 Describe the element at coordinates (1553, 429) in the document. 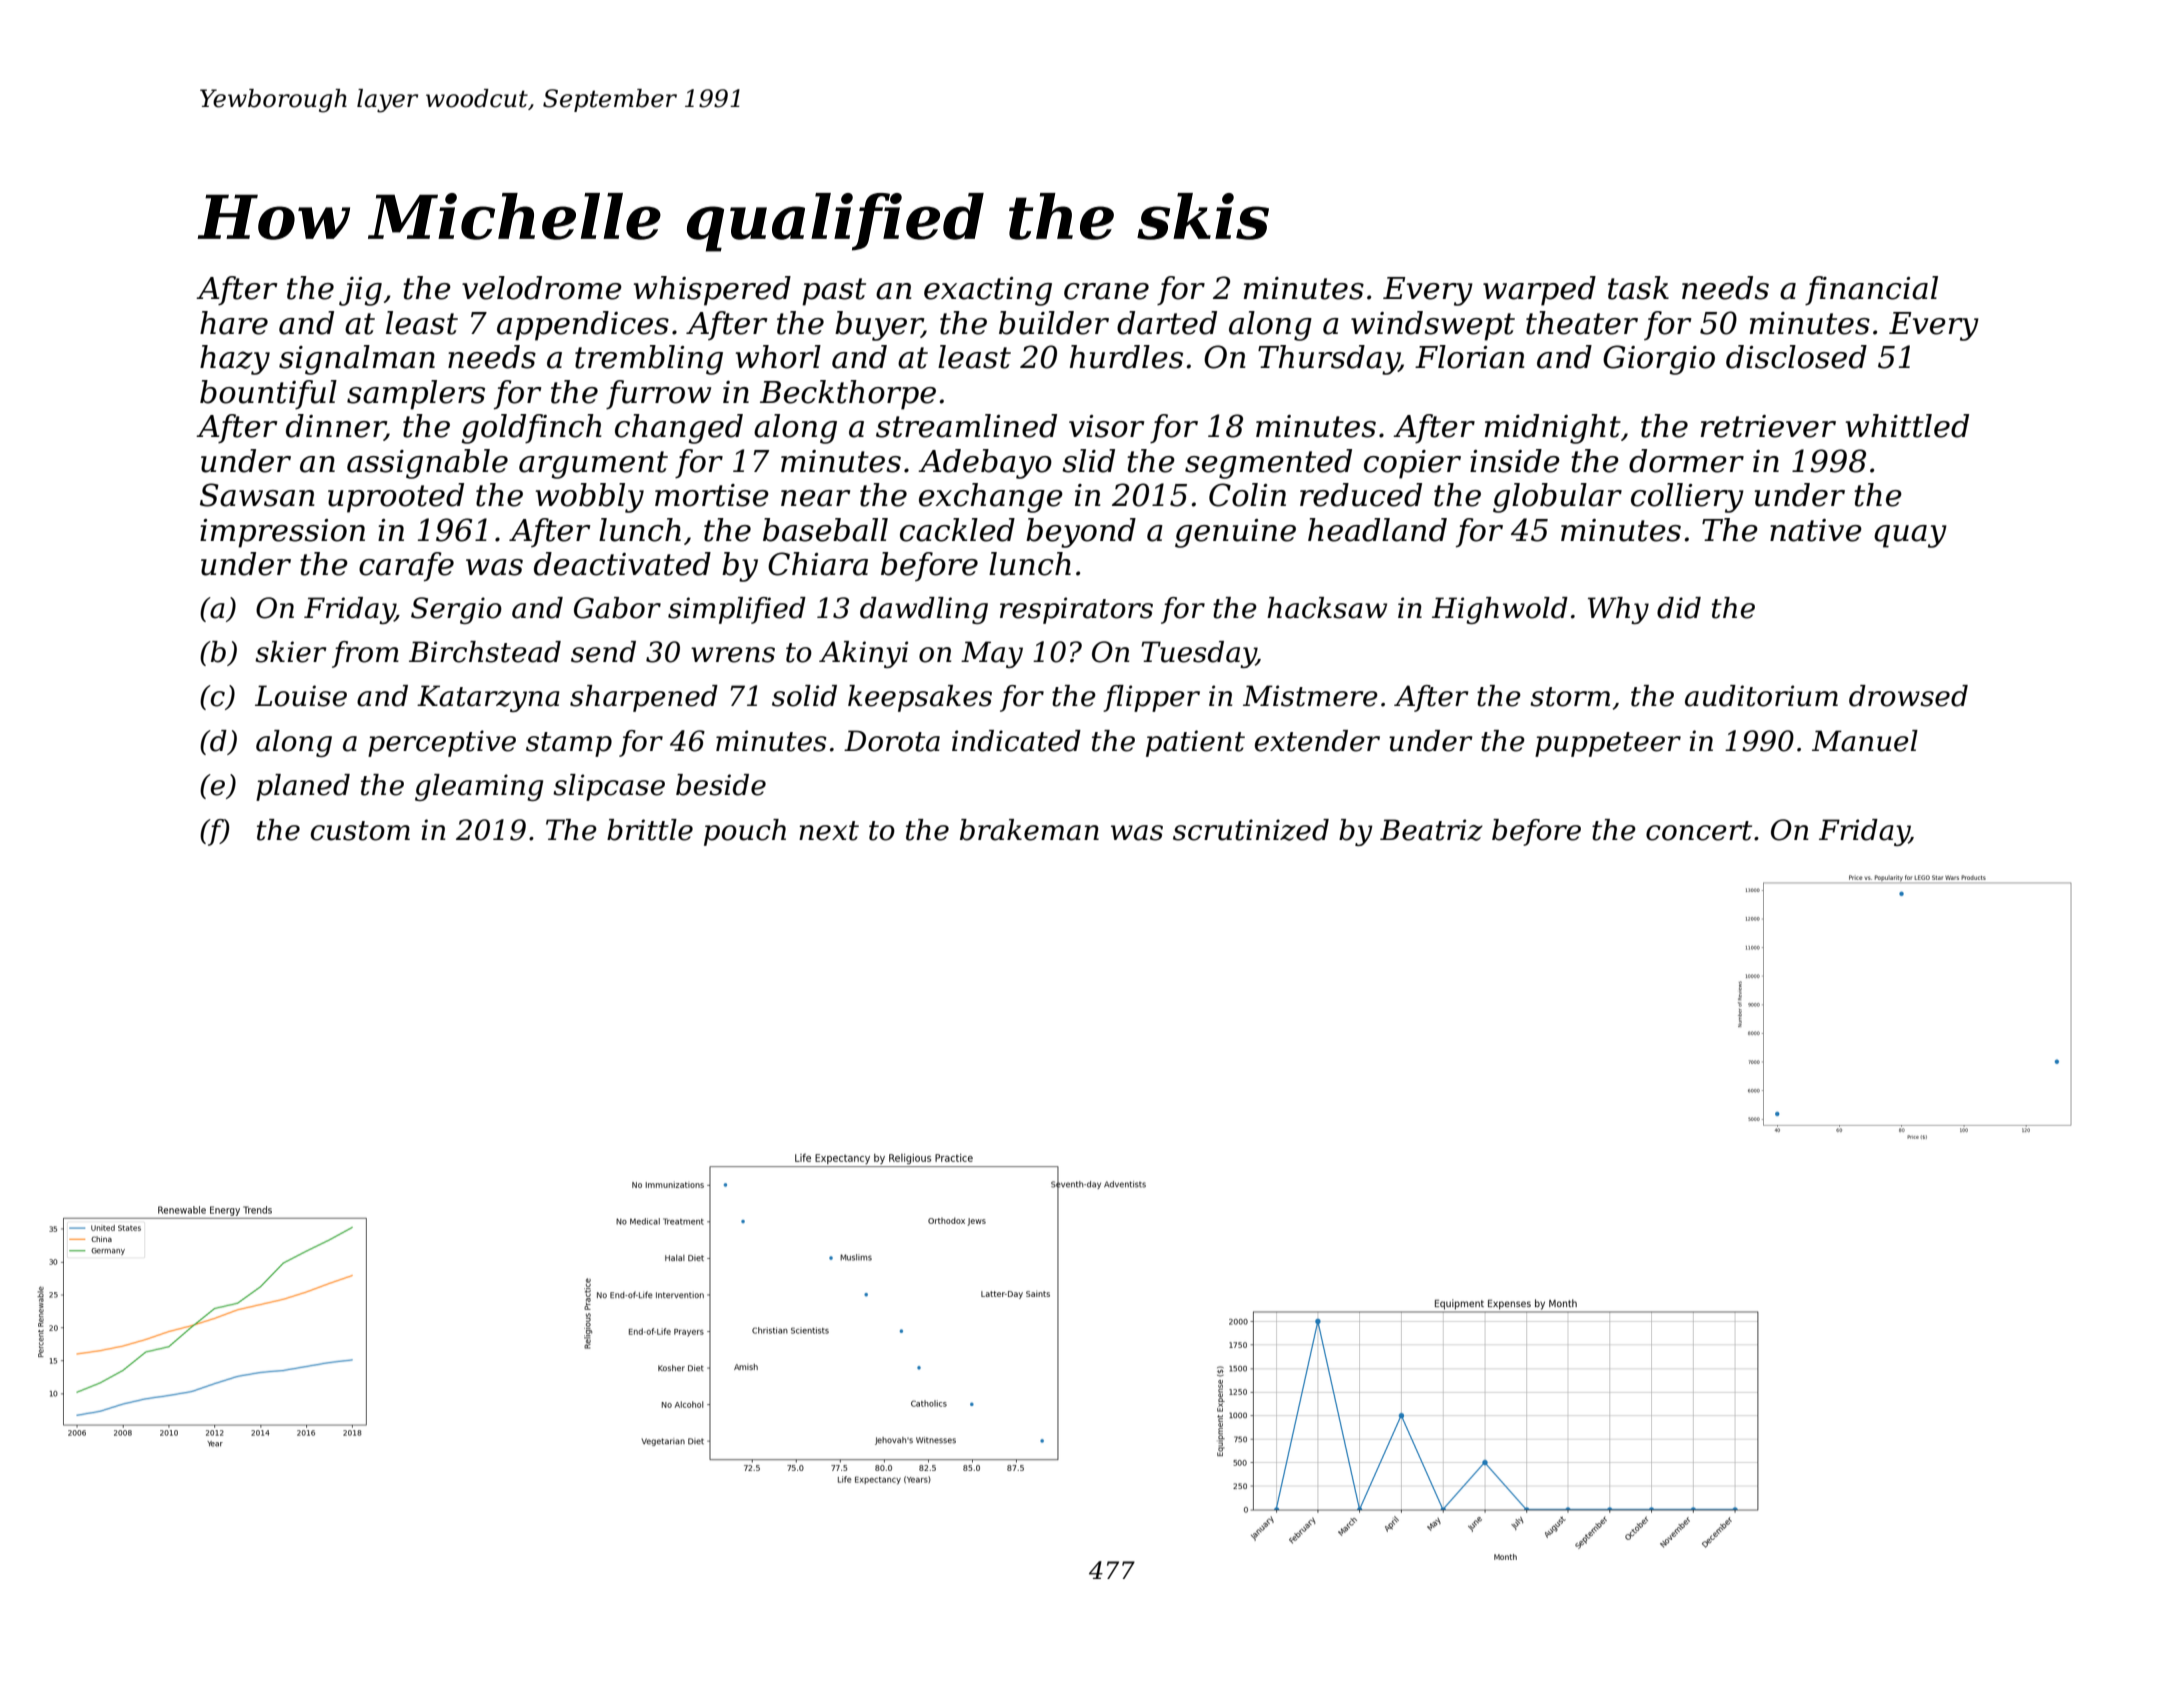

I see `midnight` at that location.
